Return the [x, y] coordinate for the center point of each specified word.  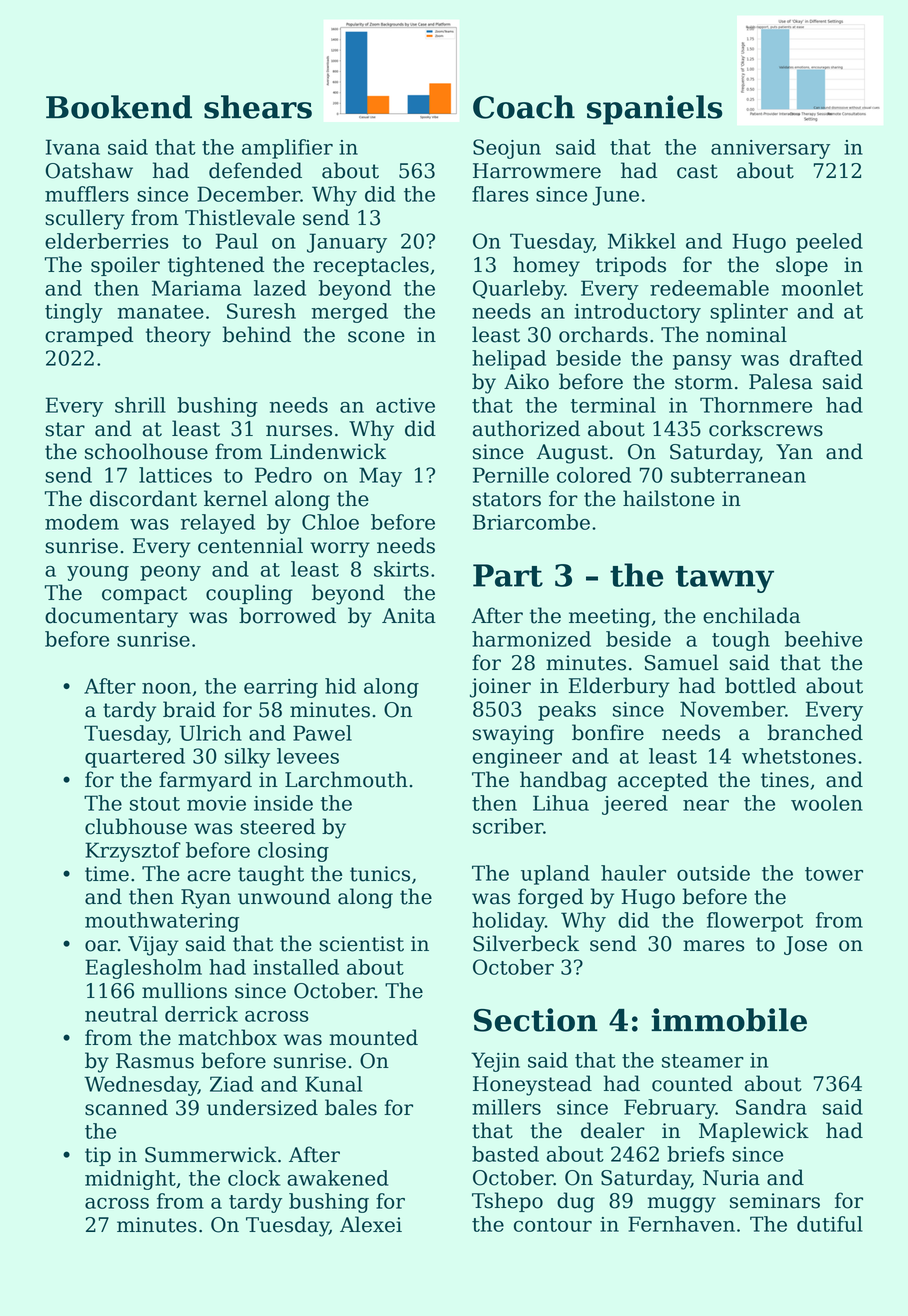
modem [82, 522]
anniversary [770, 149]
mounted [374, 1037]
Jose [805, 945]
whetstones [799, 756]
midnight [130, 1180]
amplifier [287, 149]
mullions [184, 990]
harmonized [531, 639]
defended [255, 170]
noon [166, 688]
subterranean [738, 475]
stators [507, 499]
